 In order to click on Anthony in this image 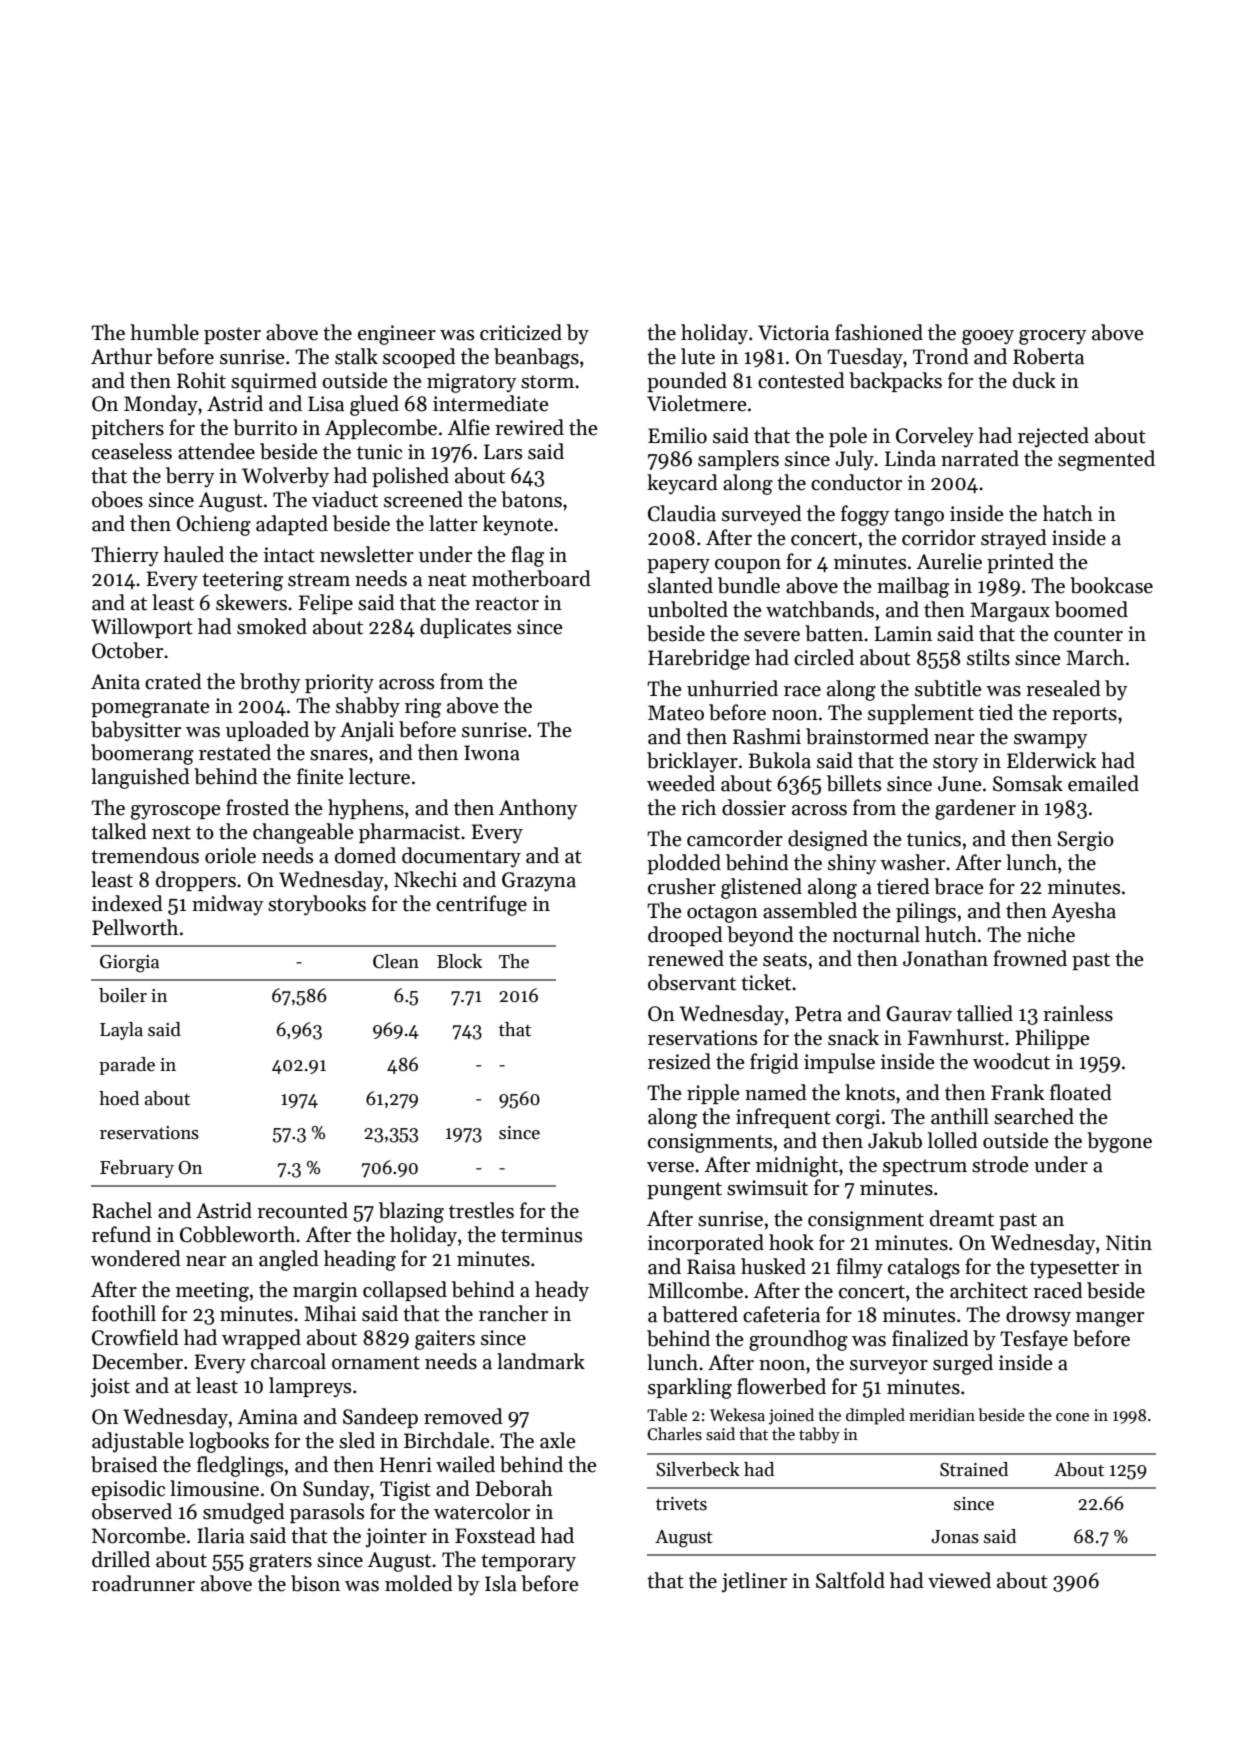, I will do `click(538, 809)`.
